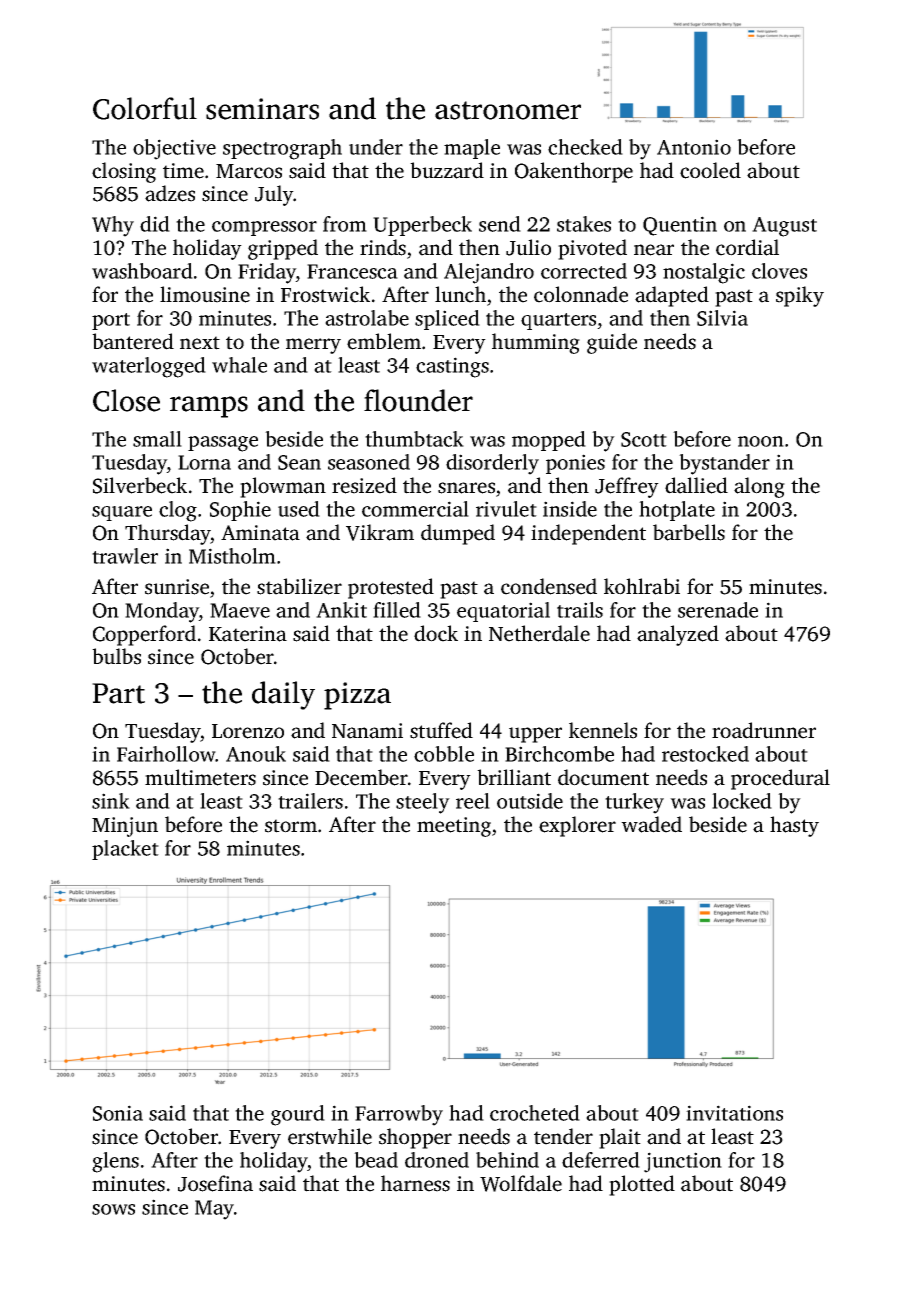  Describe the element at coordinates (651, 824) in the screenshot. I see `waded` at that location.
